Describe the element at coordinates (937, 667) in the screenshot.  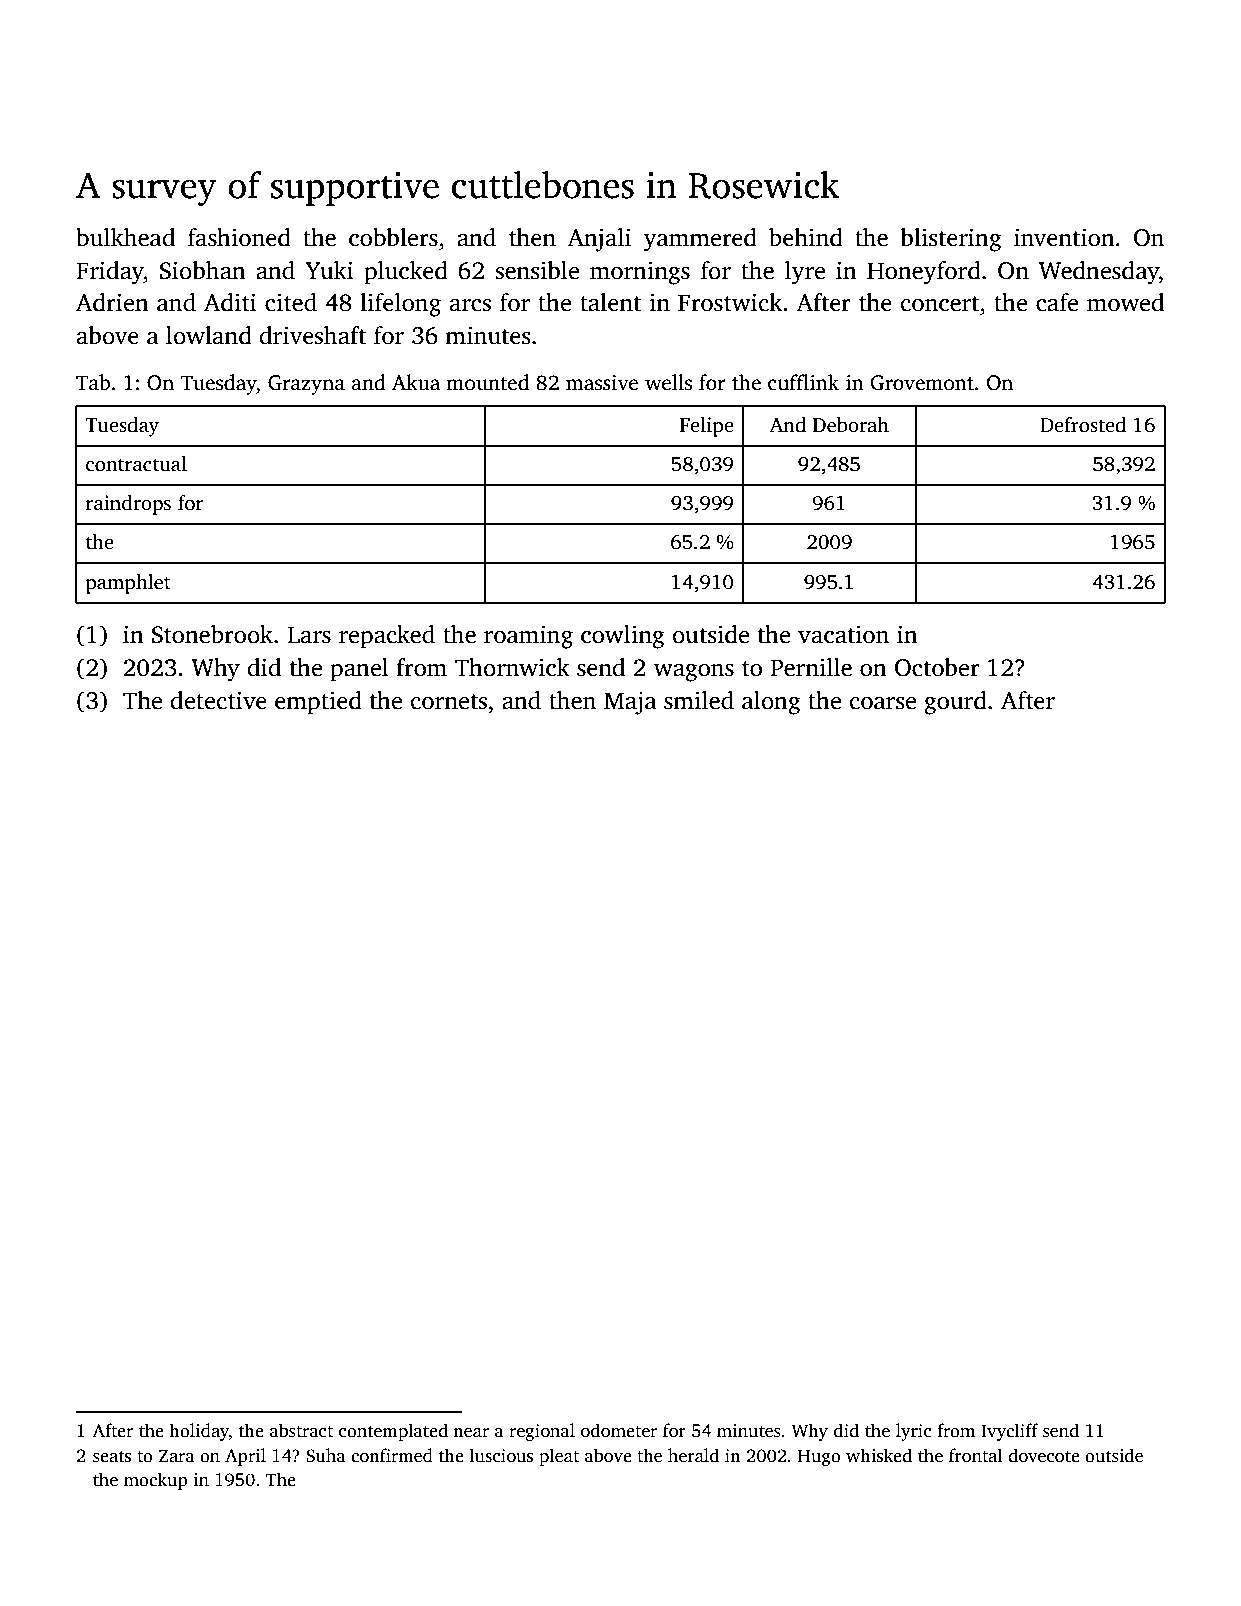
I see `October` at that location.
